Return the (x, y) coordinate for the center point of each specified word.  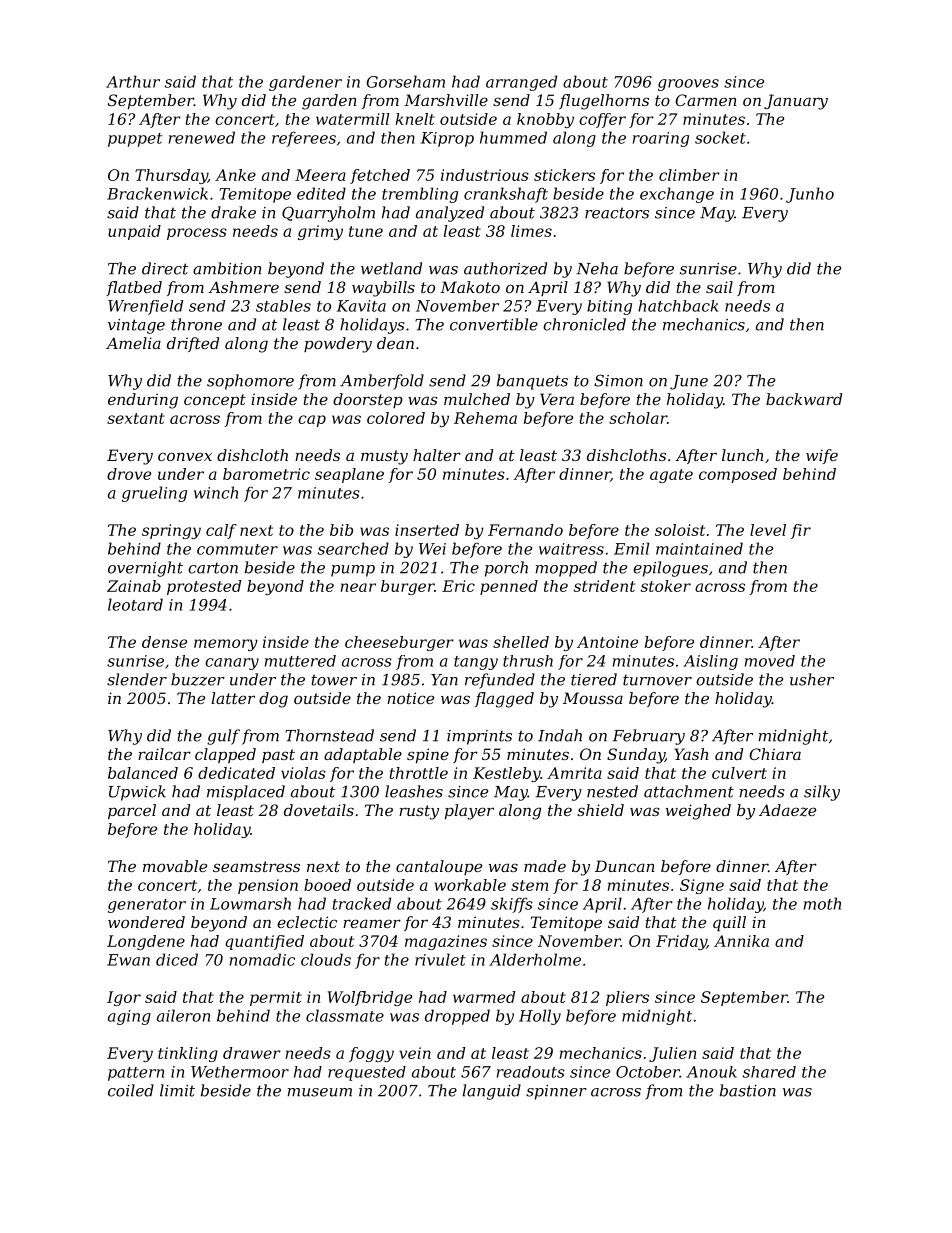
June (689, 382)
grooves (688, 85)
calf (221, 531)
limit (177, 1090)
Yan (444, 680)
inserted (427, 530)
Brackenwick (157, 193)
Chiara (775, 754)
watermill (352, 119)
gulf (223, 737)
